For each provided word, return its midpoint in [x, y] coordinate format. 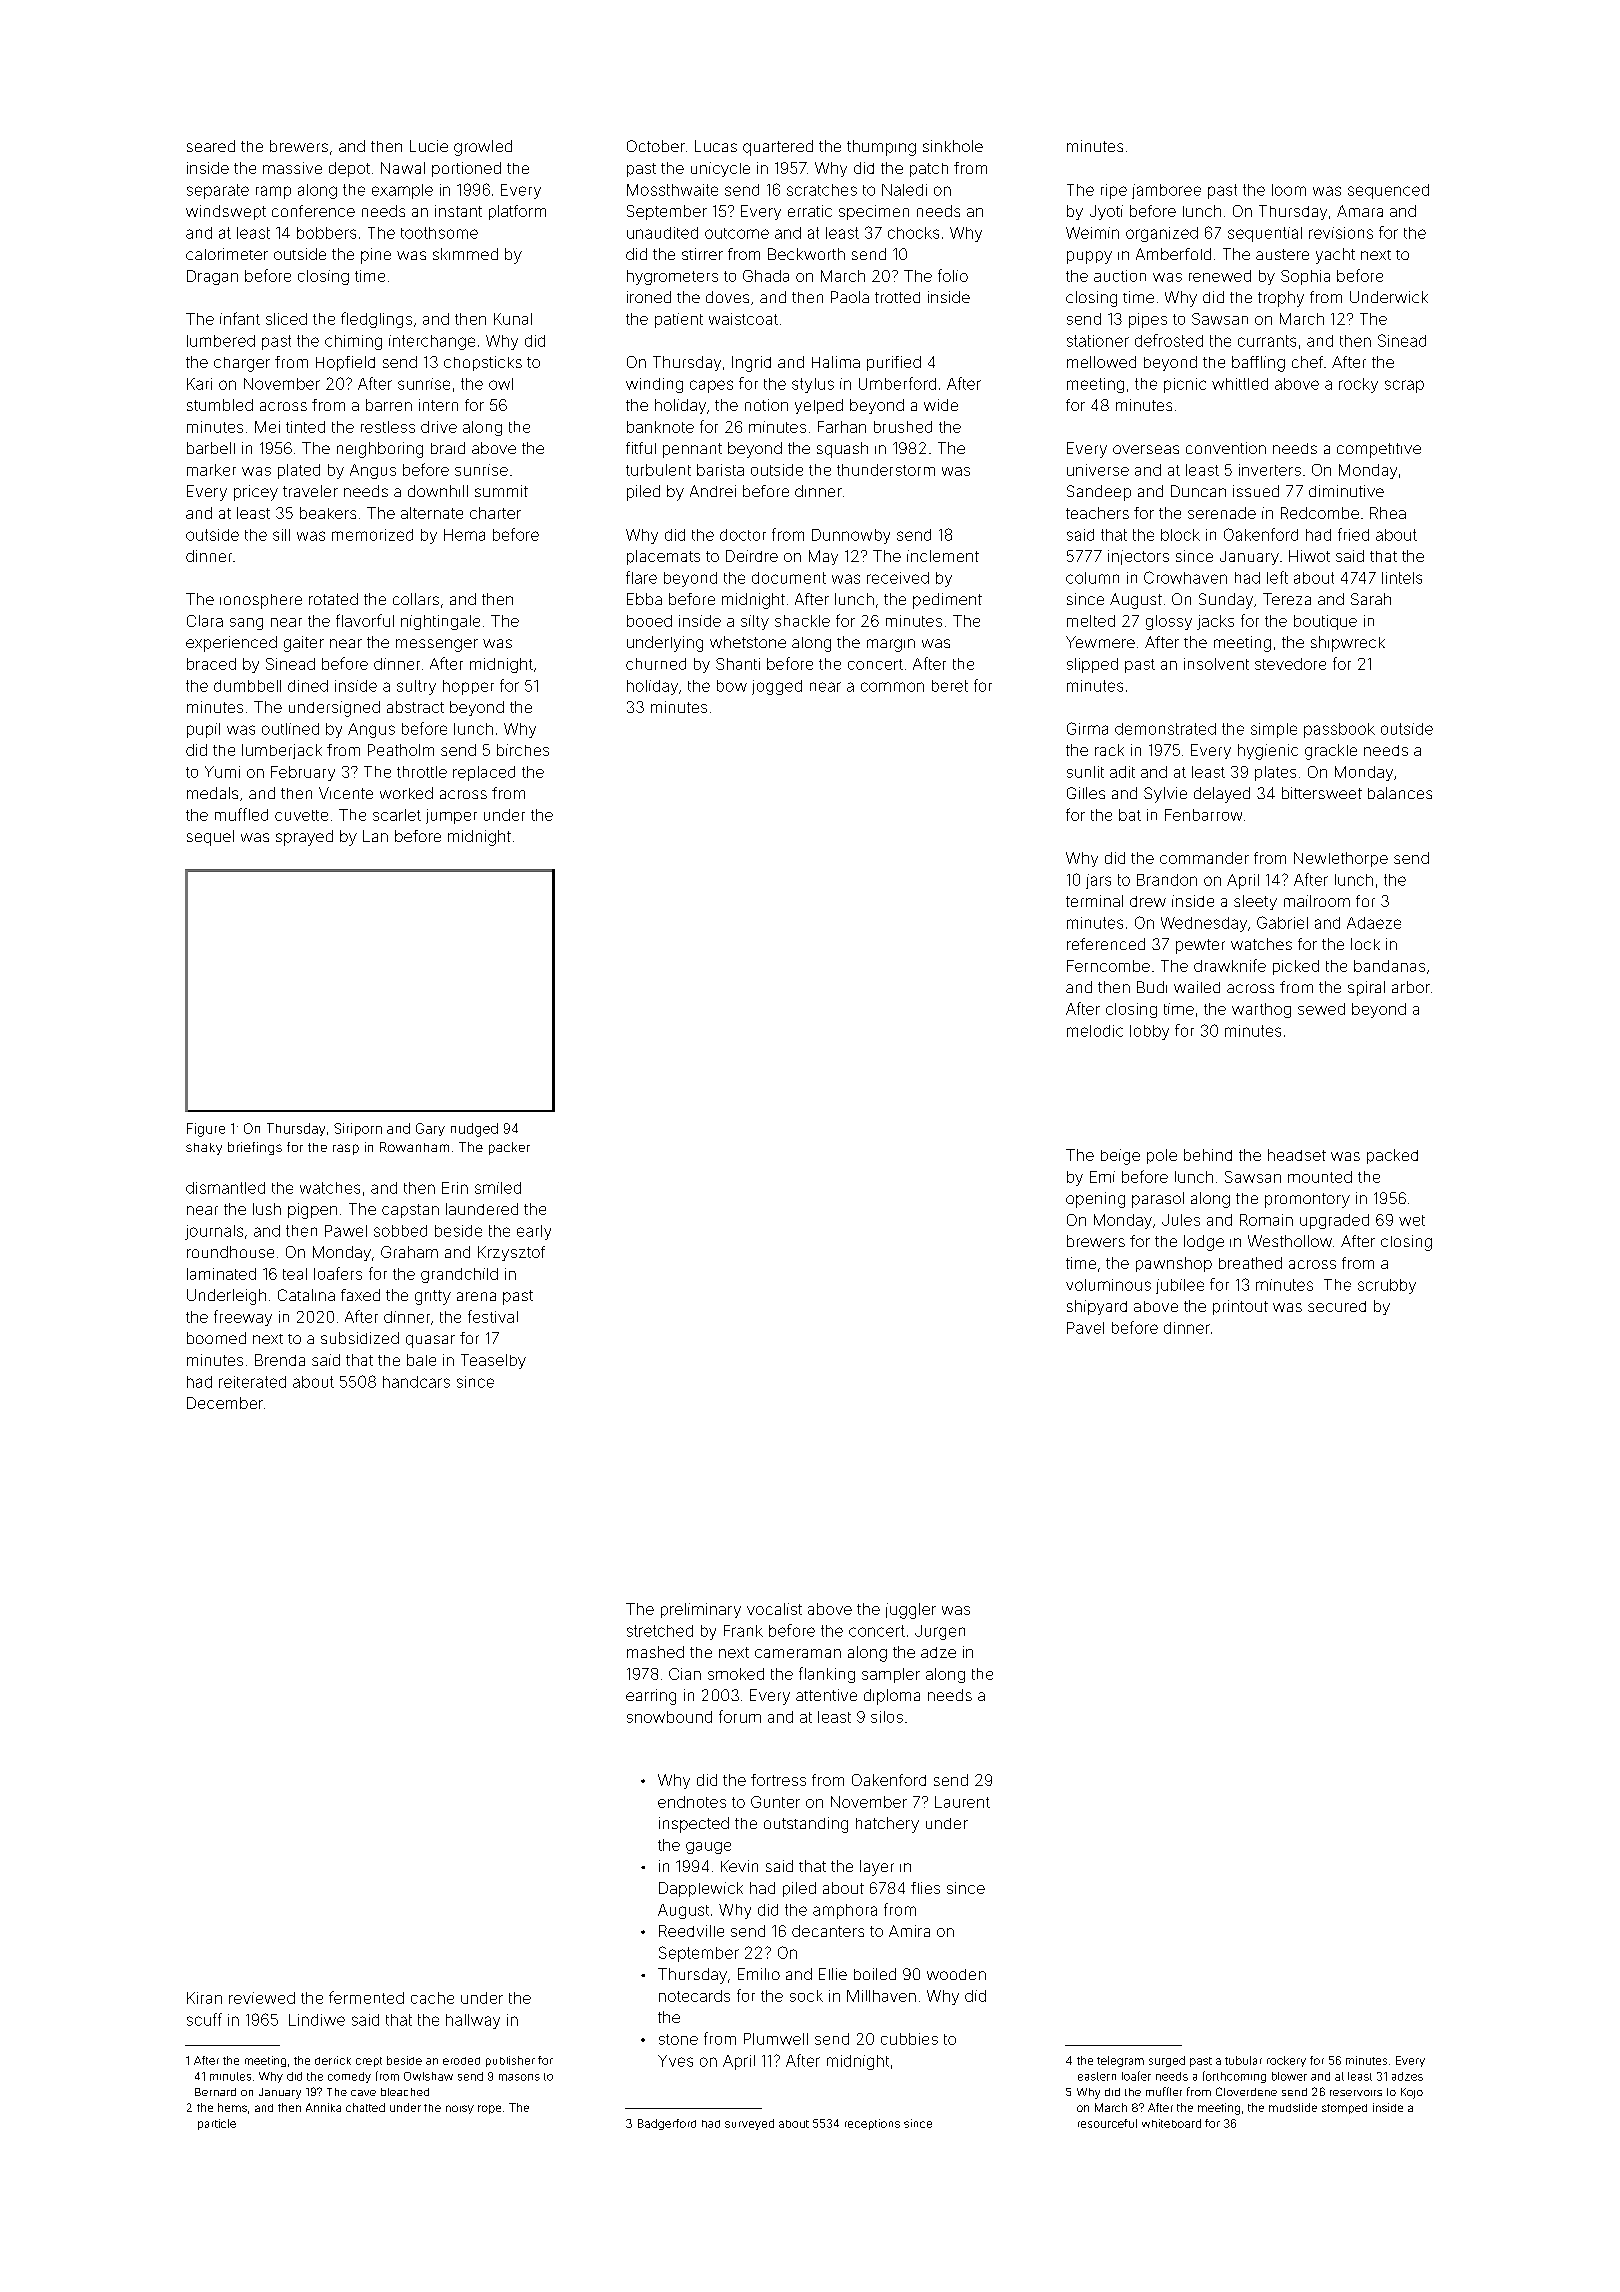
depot [349, 169]
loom [1289, 190]
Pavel [1085, 1328]
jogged [777, 687]
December [225, 1403]
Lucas [716, 146]
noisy [460, 2109]
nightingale [440, 622]
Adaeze [1374, 923]
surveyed [749, 2124]
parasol [1158, 1200]
